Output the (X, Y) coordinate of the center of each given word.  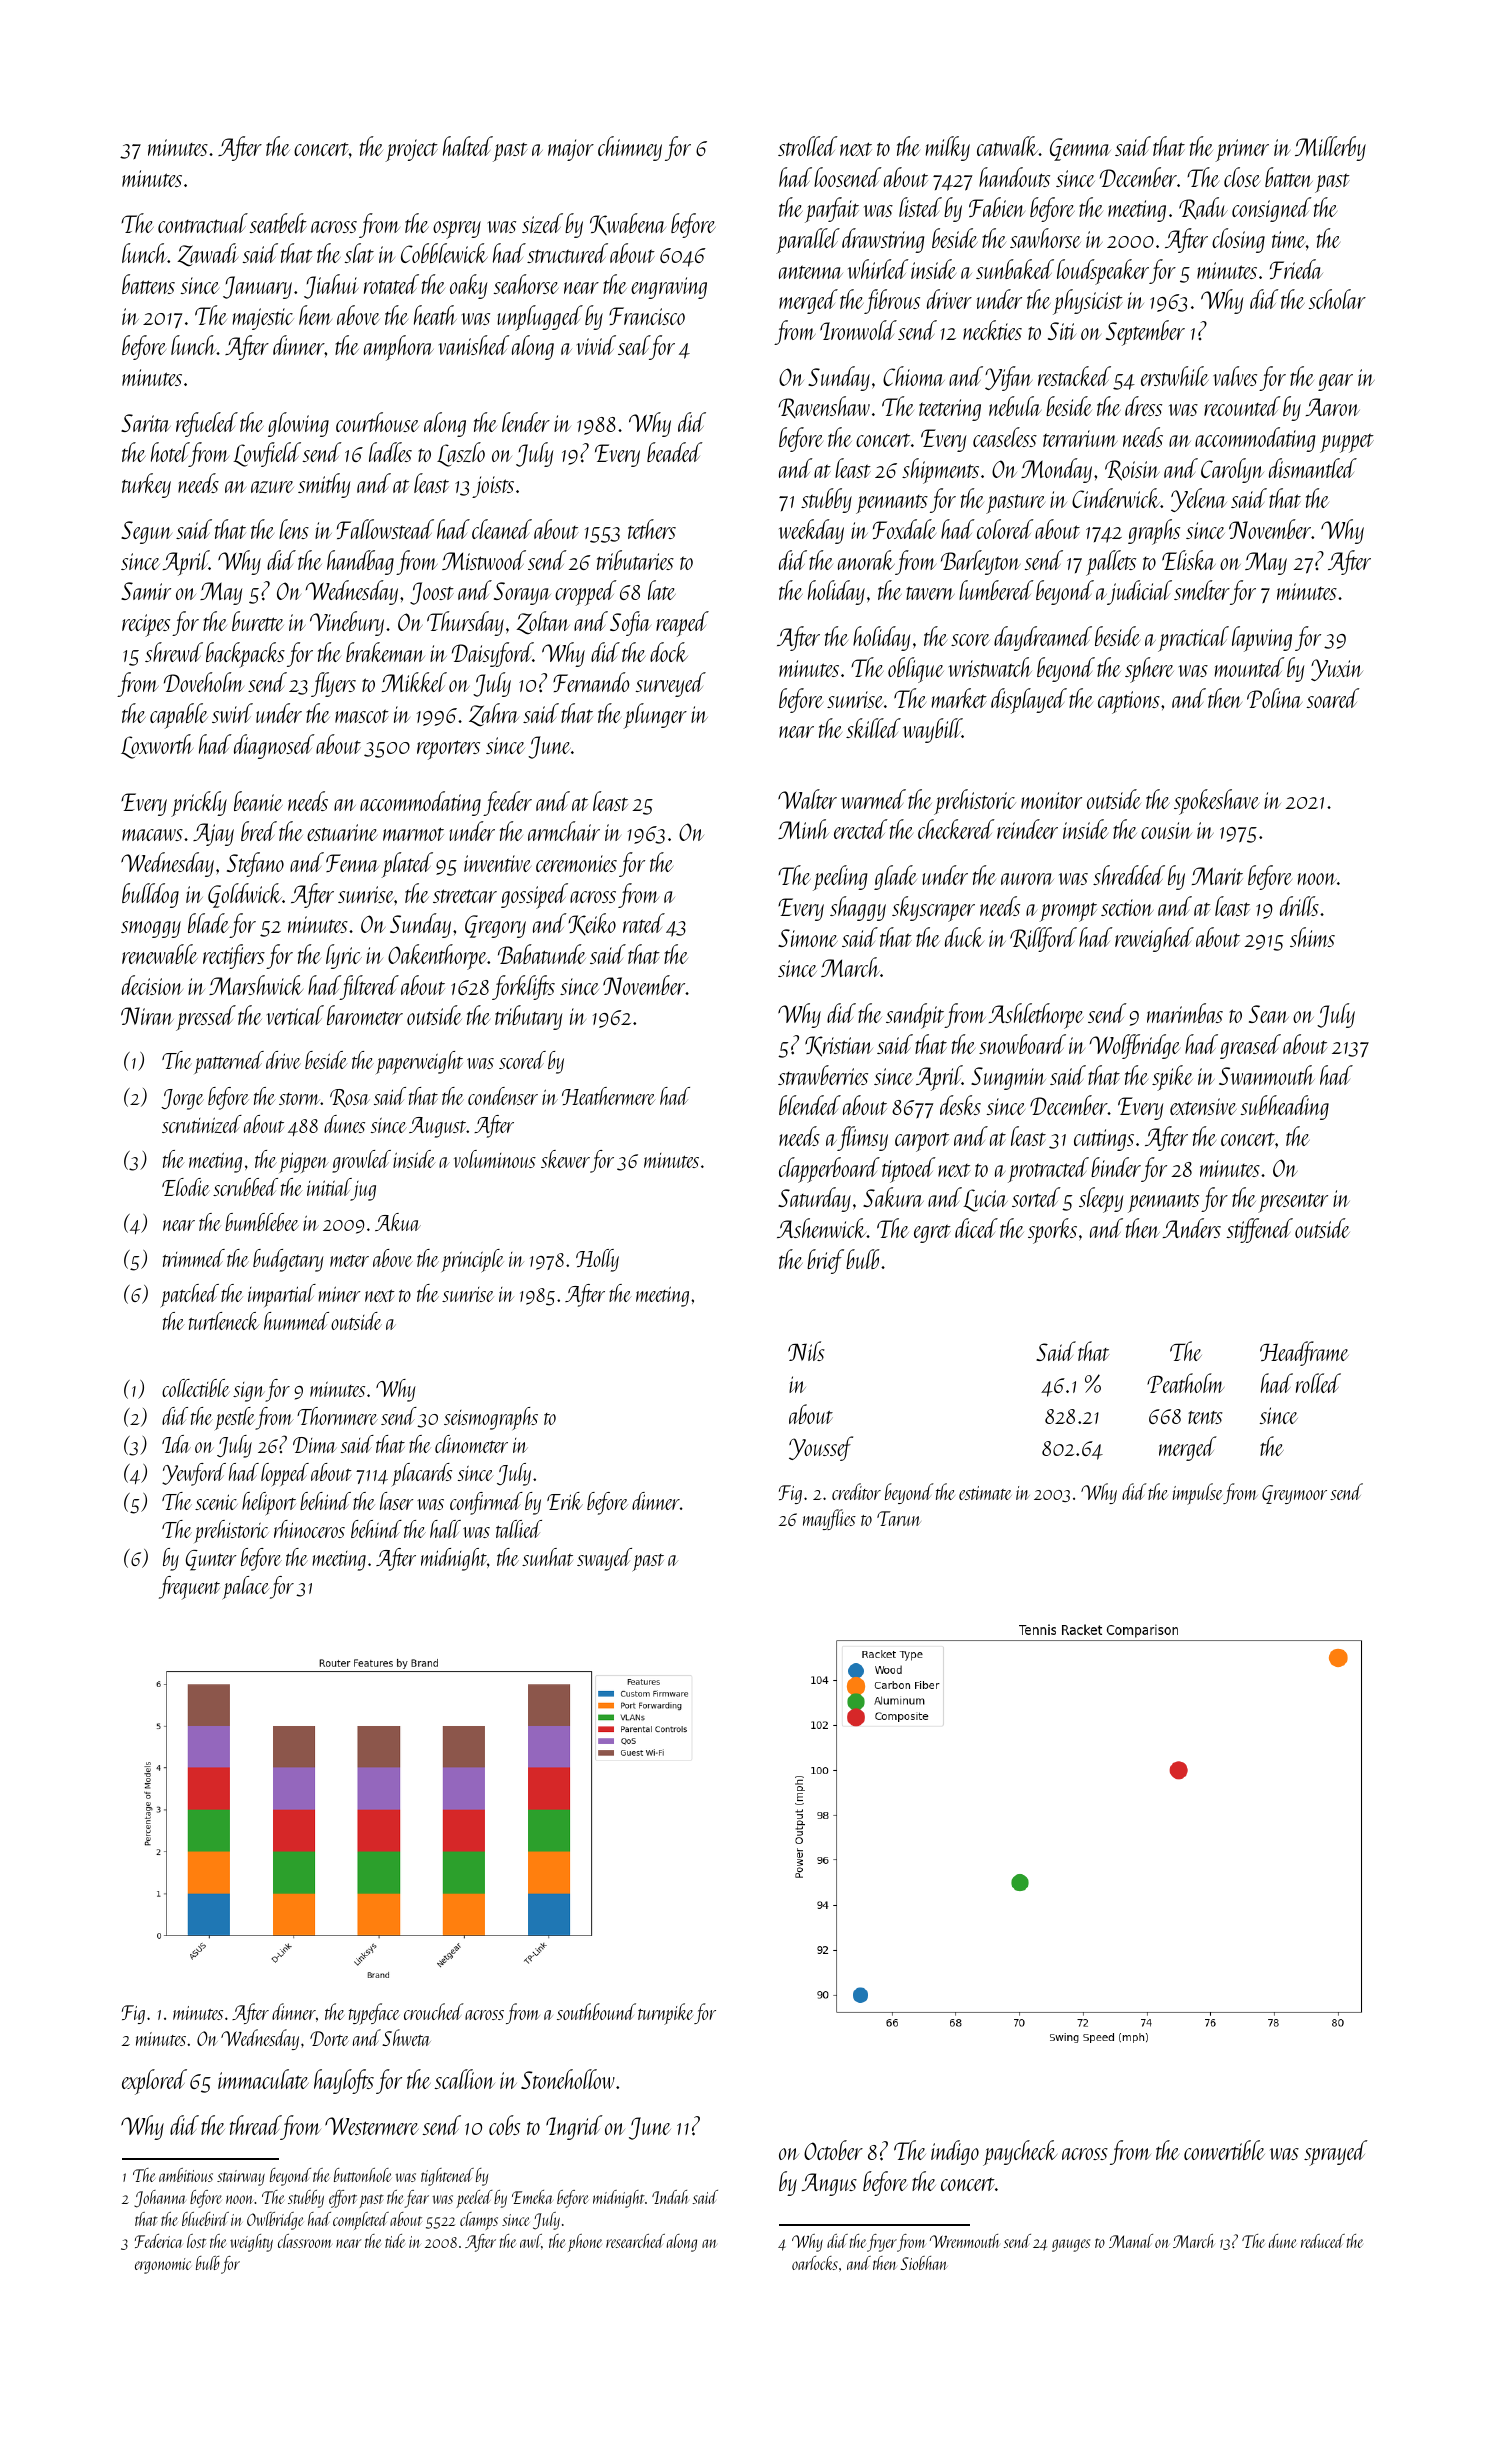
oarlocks (815, 2263)
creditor (856, 1491)
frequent (189, 1588)
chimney (630, 148)
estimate (985, 1493)
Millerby (1330, 148)
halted (468, 146)
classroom (305, 2241)
